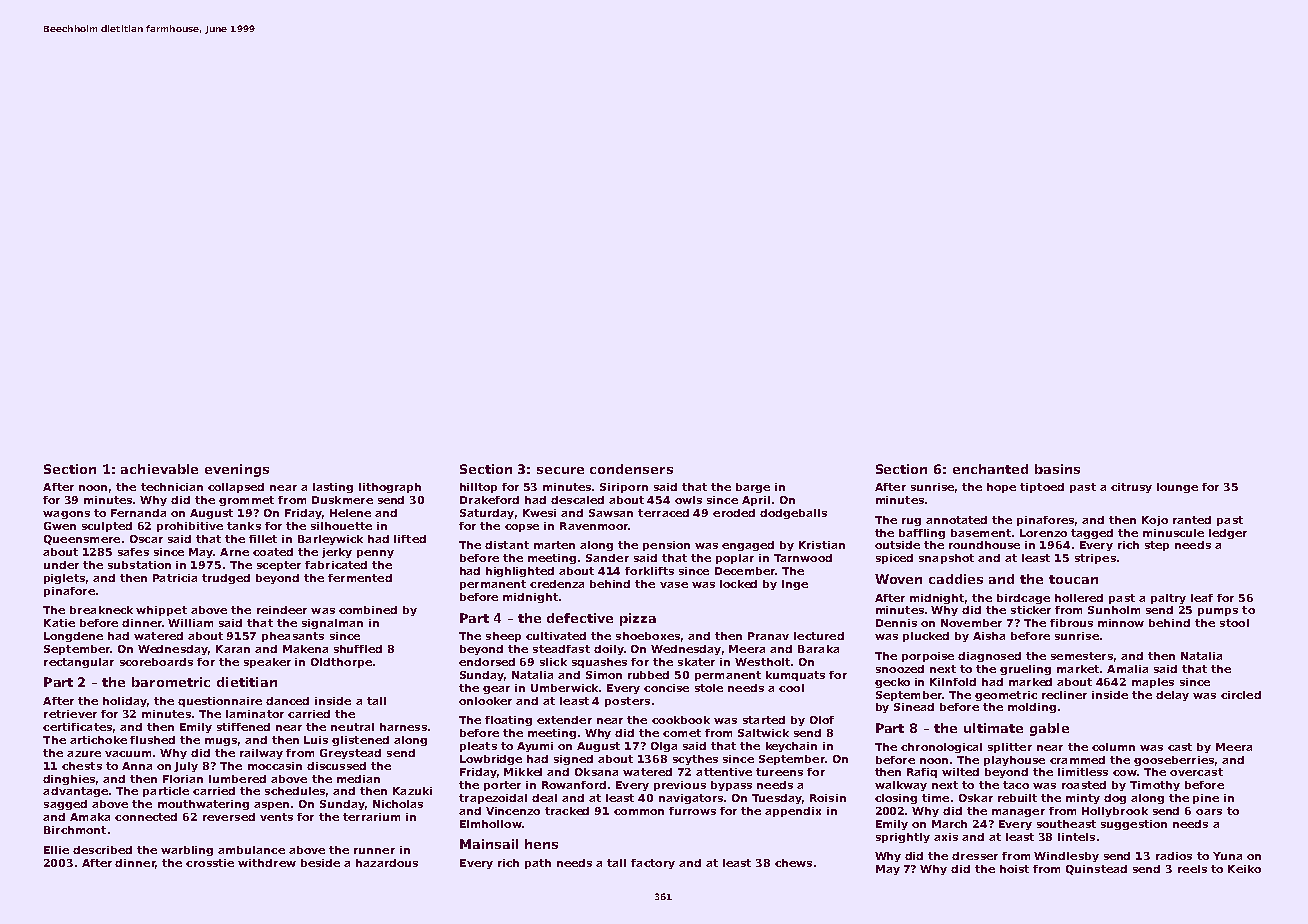 This image has height=924, width=1308. I want to click on pizza, so click(638, 619).
